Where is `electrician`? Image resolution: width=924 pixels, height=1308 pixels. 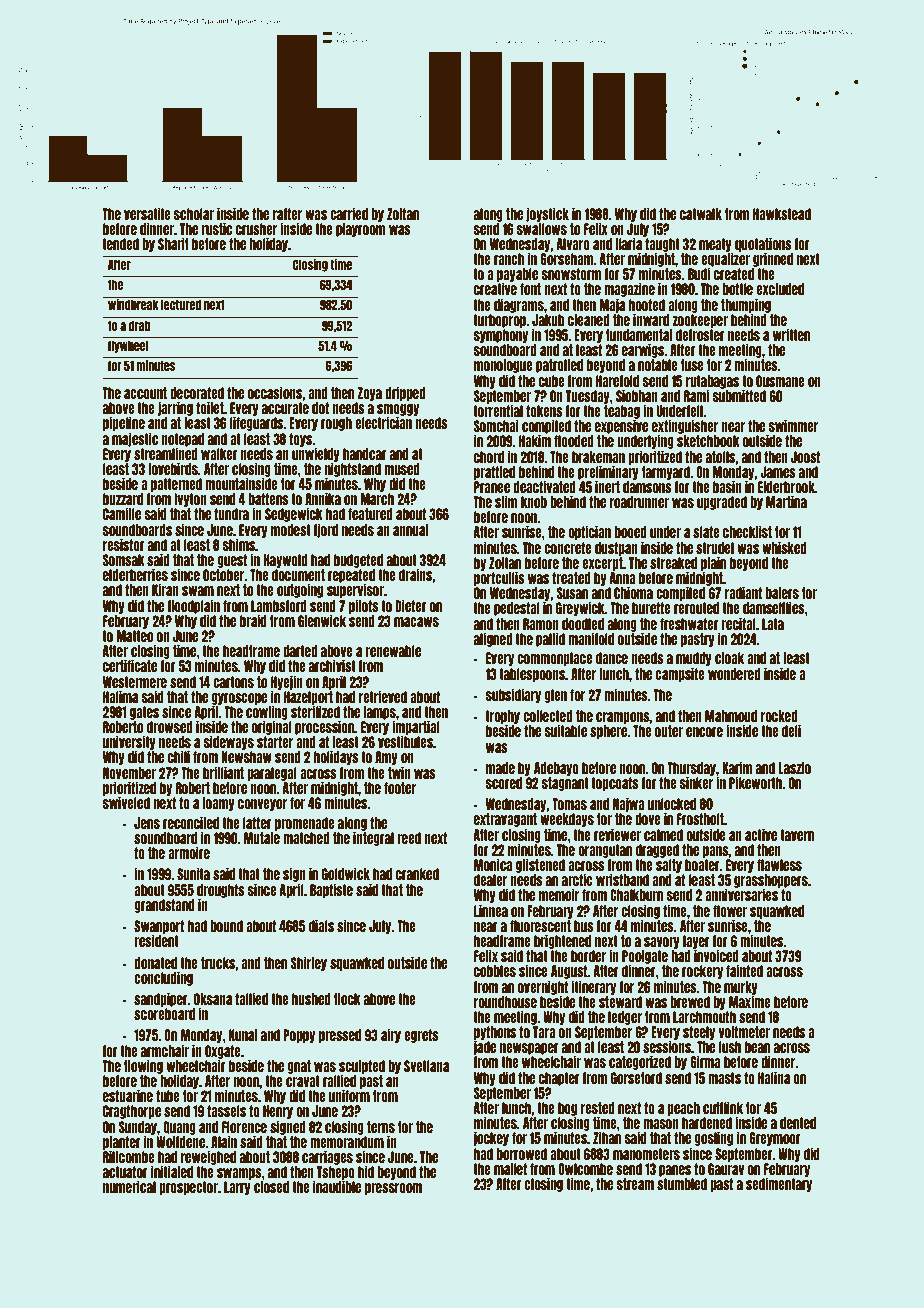 electrician is located at coordinates (383, 423).
